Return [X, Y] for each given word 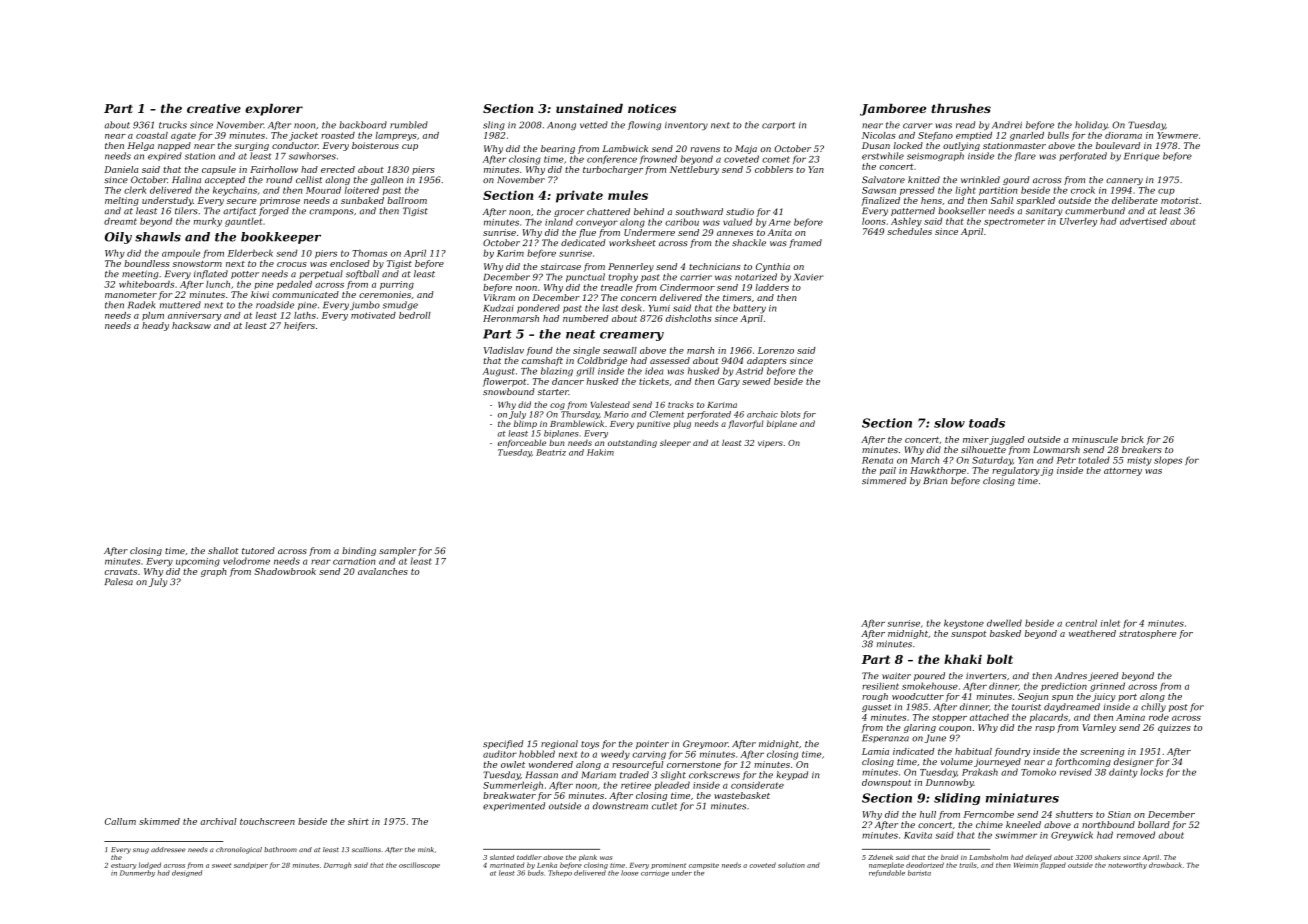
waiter [896, 675]
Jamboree [893, 110]
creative [214, 108]
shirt [358, 821]
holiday [1091, 125]
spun [1062, 698]
